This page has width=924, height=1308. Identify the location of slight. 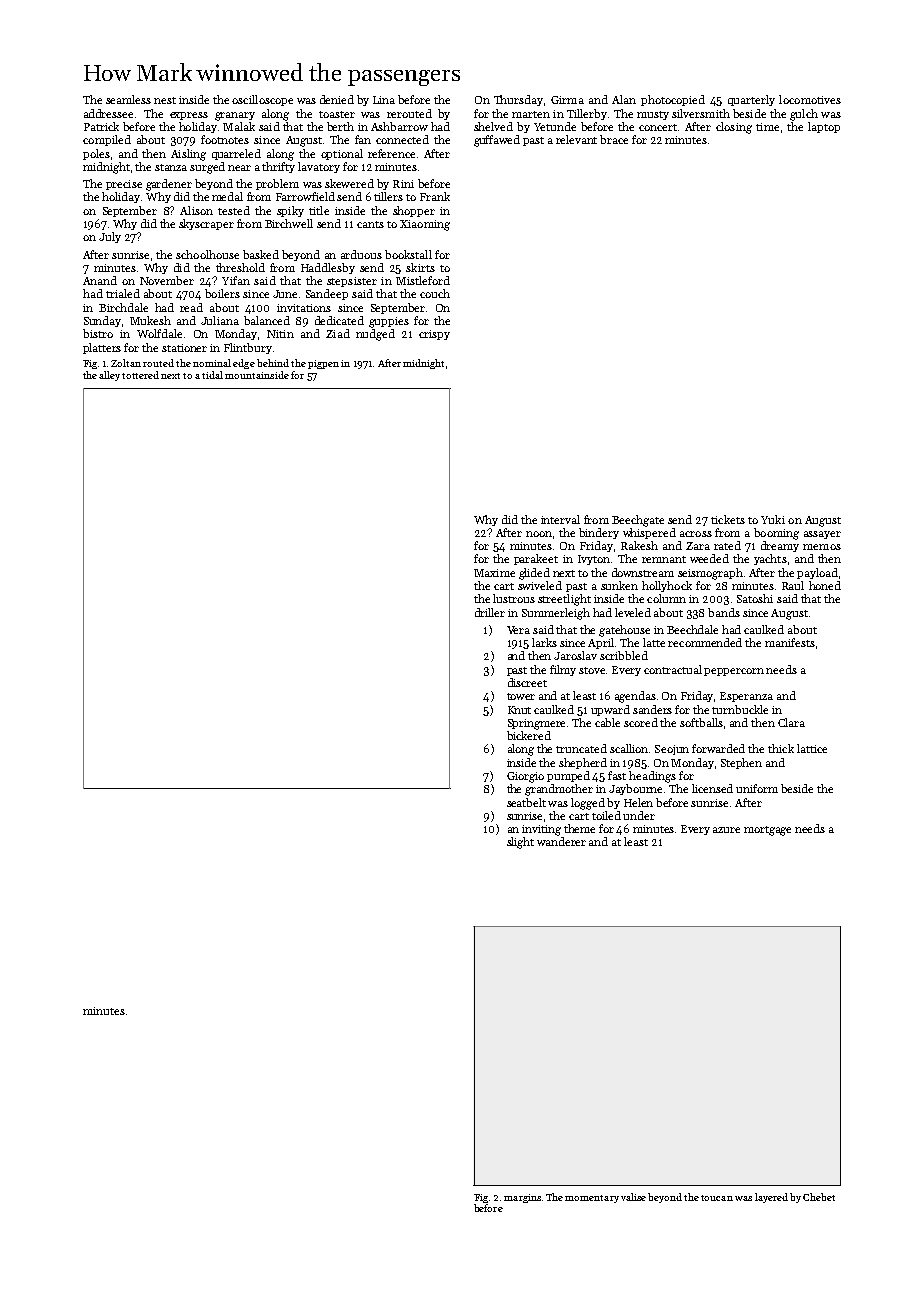
(520, 843).
